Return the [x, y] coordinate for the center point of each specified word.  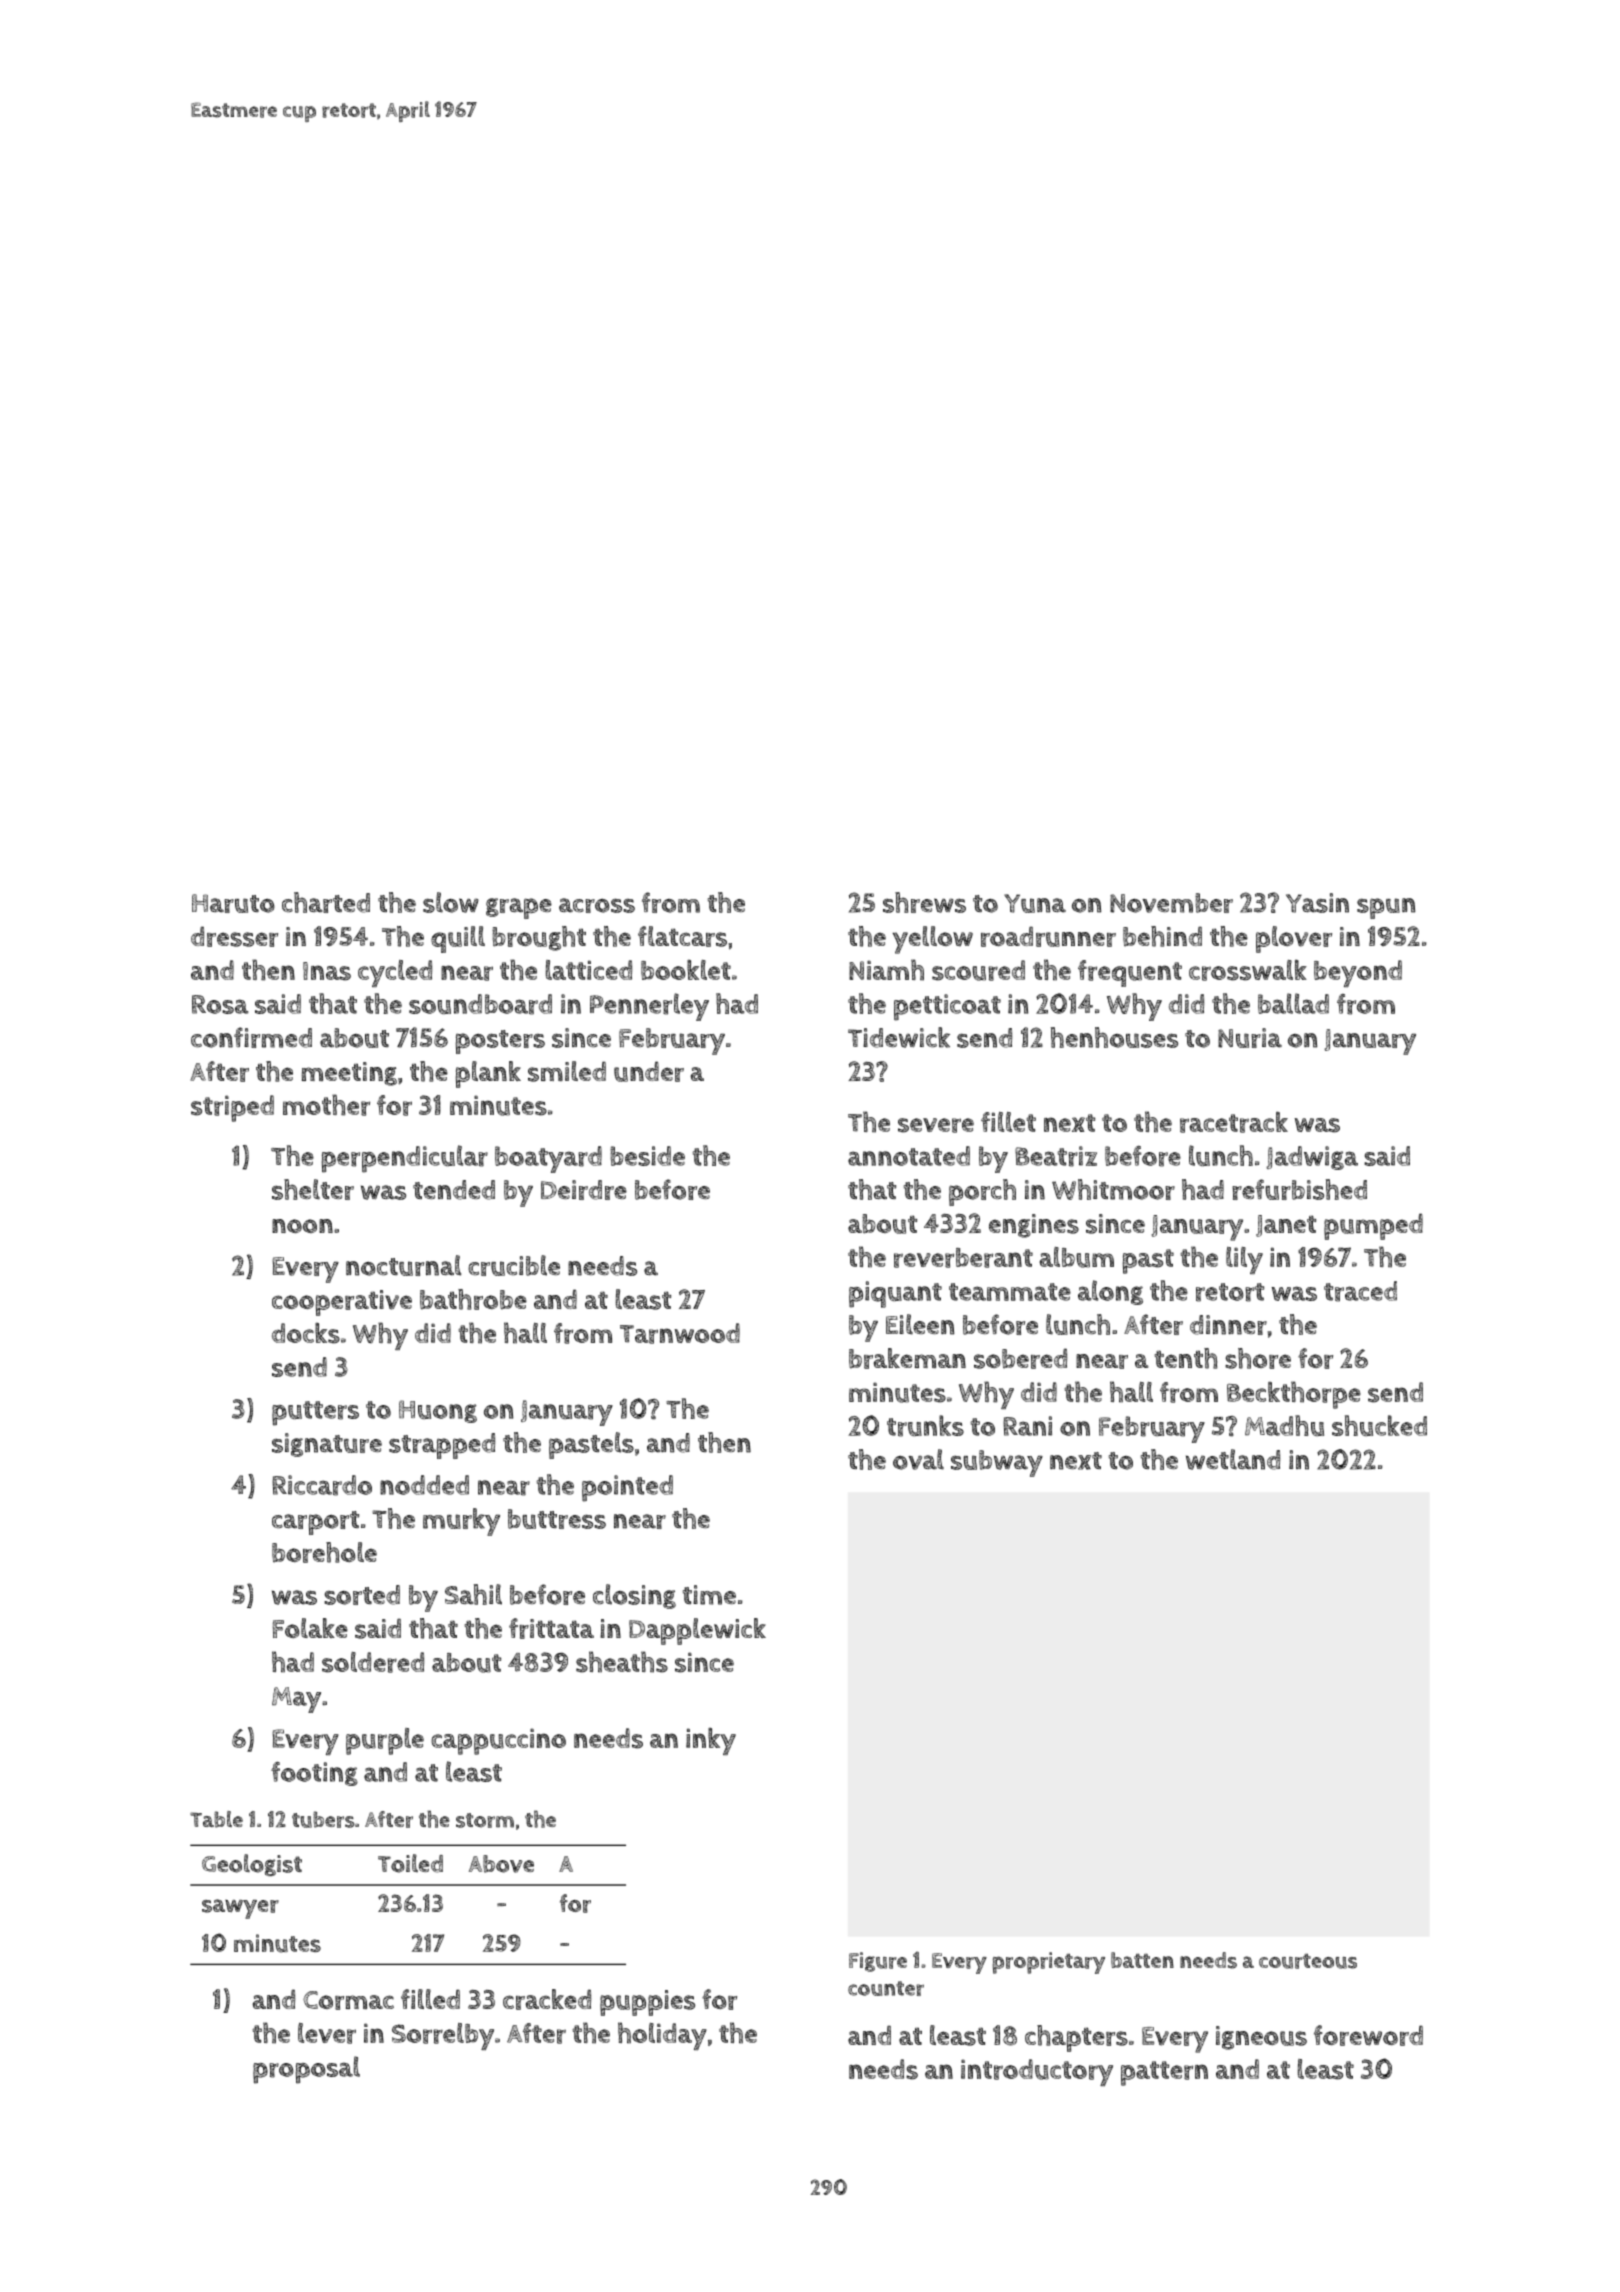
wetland [1233, 1459]
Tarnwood [680, 1333]
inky [711, 1741]
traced [1360, 1291]
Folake [310, 1628]
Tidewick [899, 1037]
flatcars [682, 936]
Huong [438, 1411]
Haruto [233, 903]
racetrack [1234, 1122]
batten [1142, 1960]
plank [488, 1074]
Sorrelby [443, 2036]
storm [485, 1820]
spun [1386, 908]
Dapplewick [697, 1631]
